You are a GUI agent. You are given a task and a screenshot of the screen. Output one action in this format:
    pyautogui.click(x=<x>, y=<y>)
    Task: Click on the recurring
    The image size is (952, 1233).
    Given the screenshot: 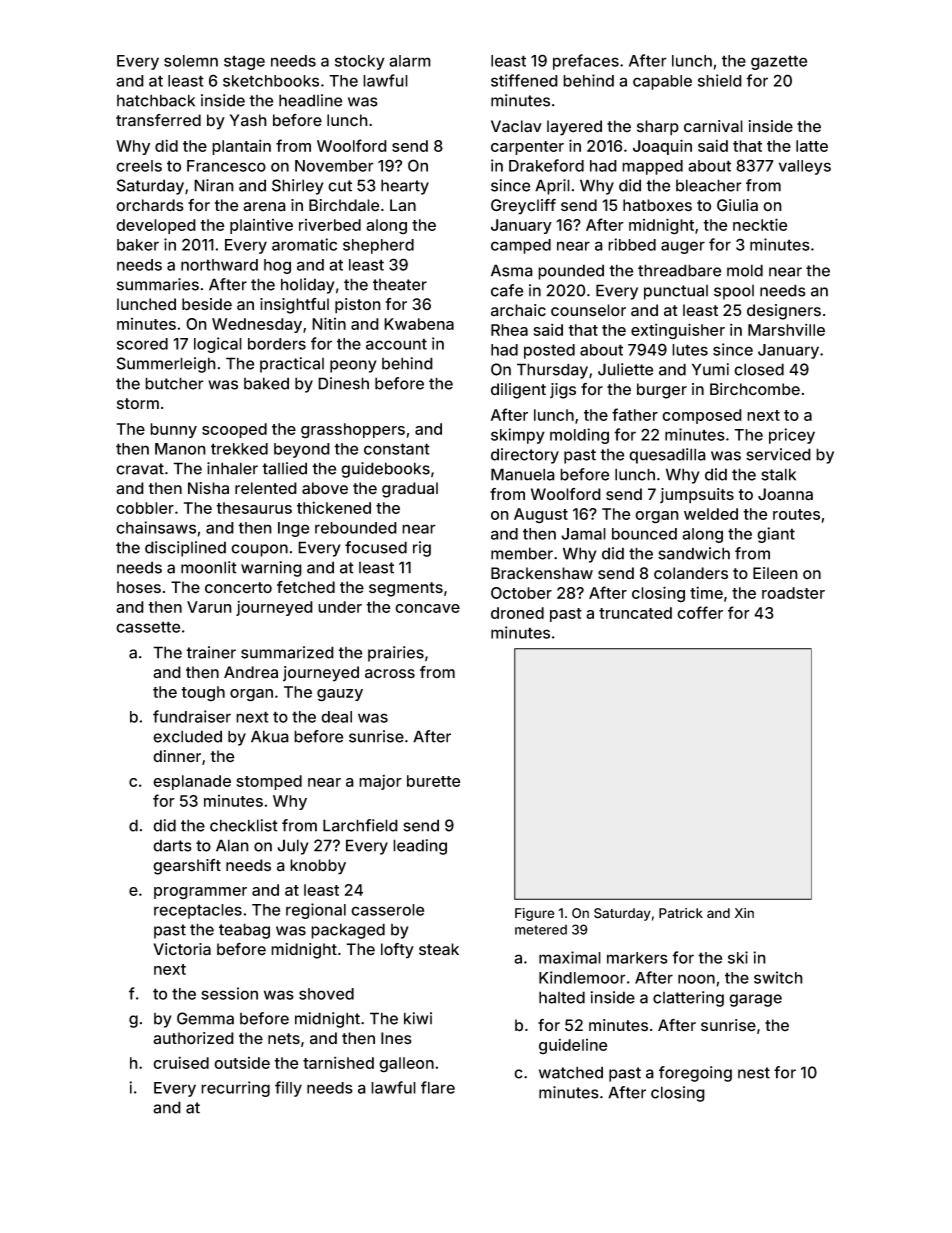 What is the action you would take?
    pyautogui.click(x=235, y=1089)
